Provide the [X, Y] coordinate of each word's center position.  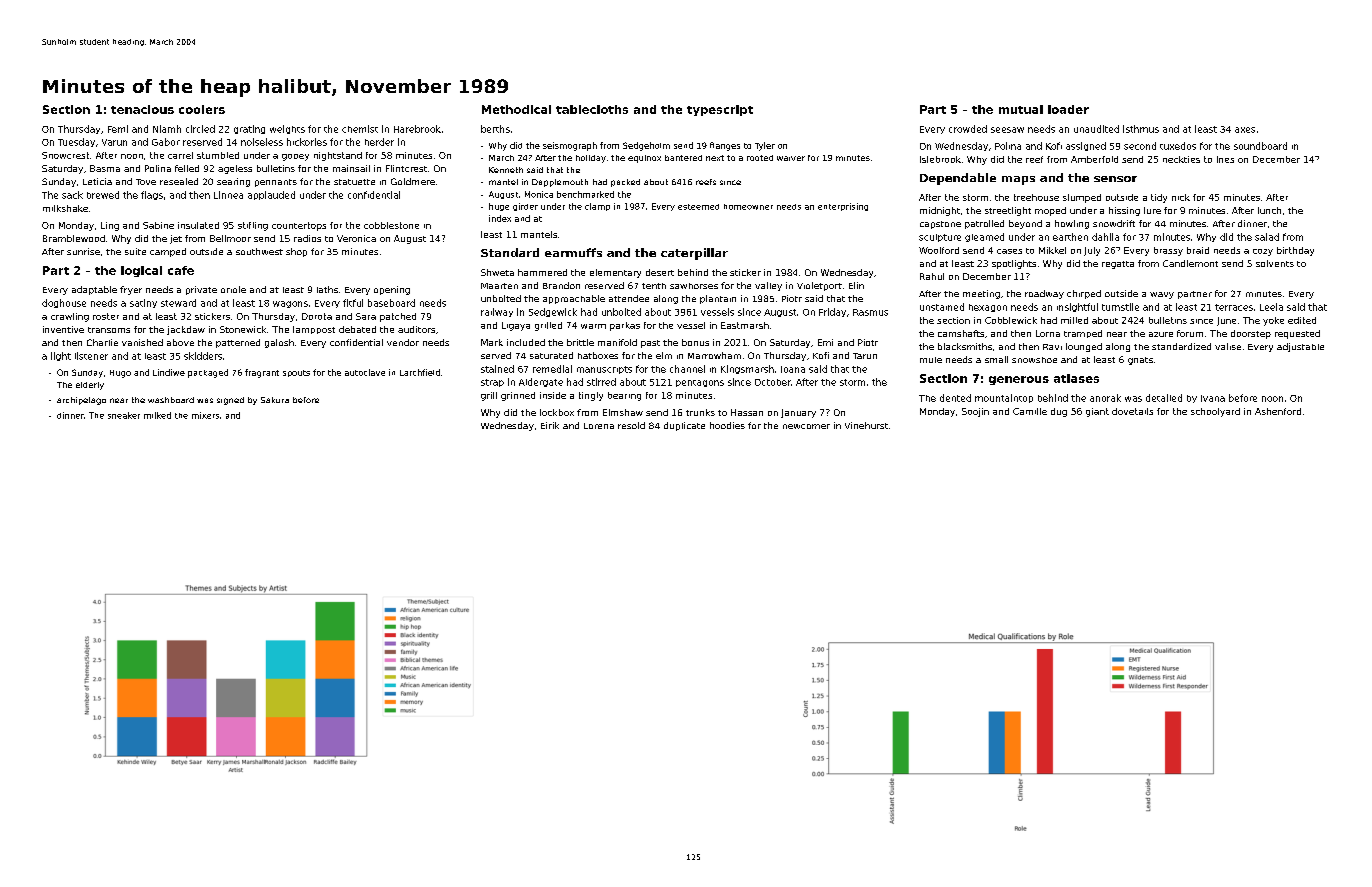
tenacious [142, 109]
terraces [1234, 307]
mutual [1021, 109]
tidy [1159, 198]
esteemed [698, 207]
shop [296, 252]
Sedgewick [553, 312]
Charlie [102, 342]
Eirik [550, 425]
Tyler [765, 146]
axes [1245, 130]
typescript [720, 110]
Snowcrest [65, 155]
